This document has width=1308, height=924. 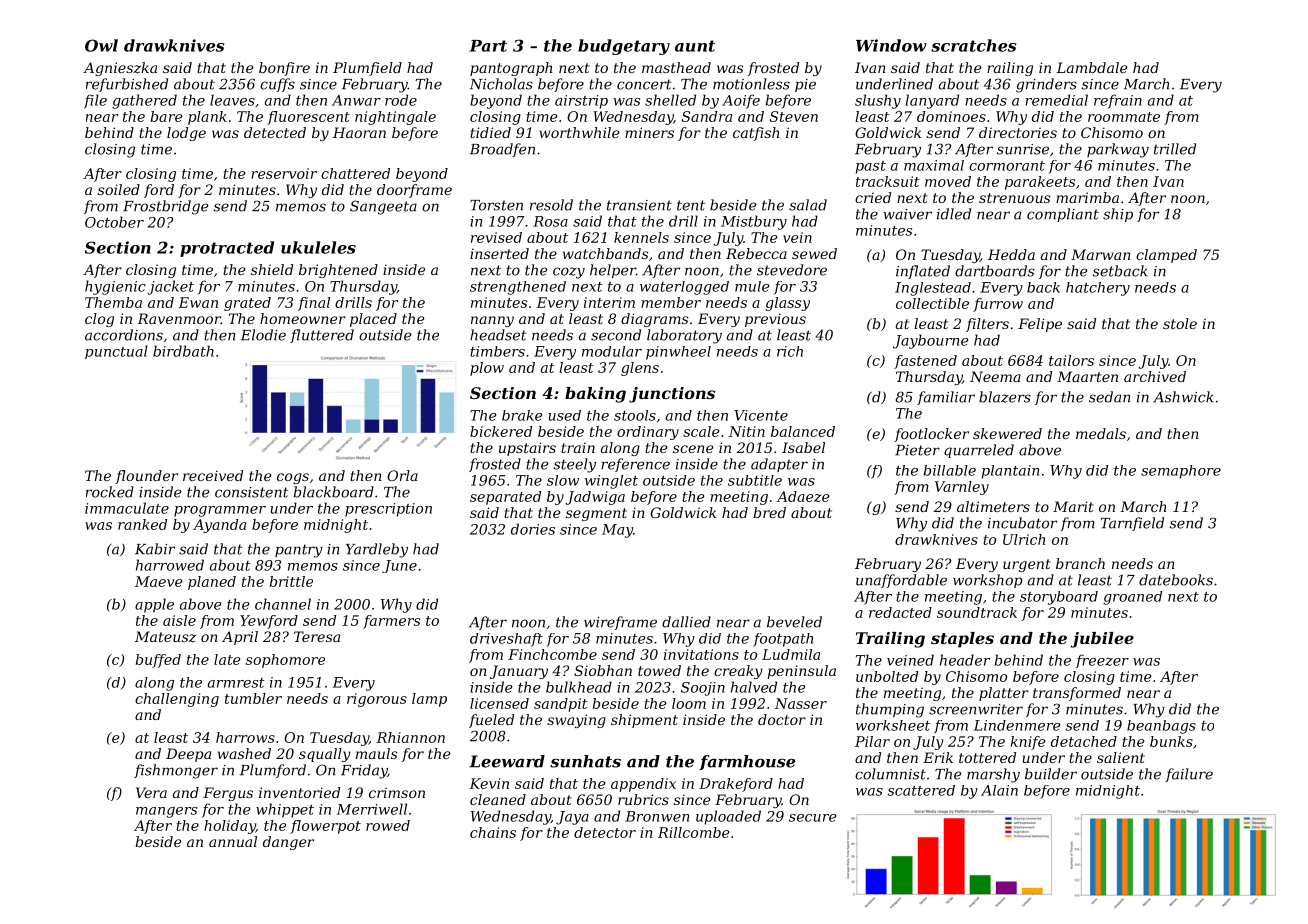 What do you see at coordinates (277, 85) in the document?
I see `cuffs` at bounding box center [277, 85].
